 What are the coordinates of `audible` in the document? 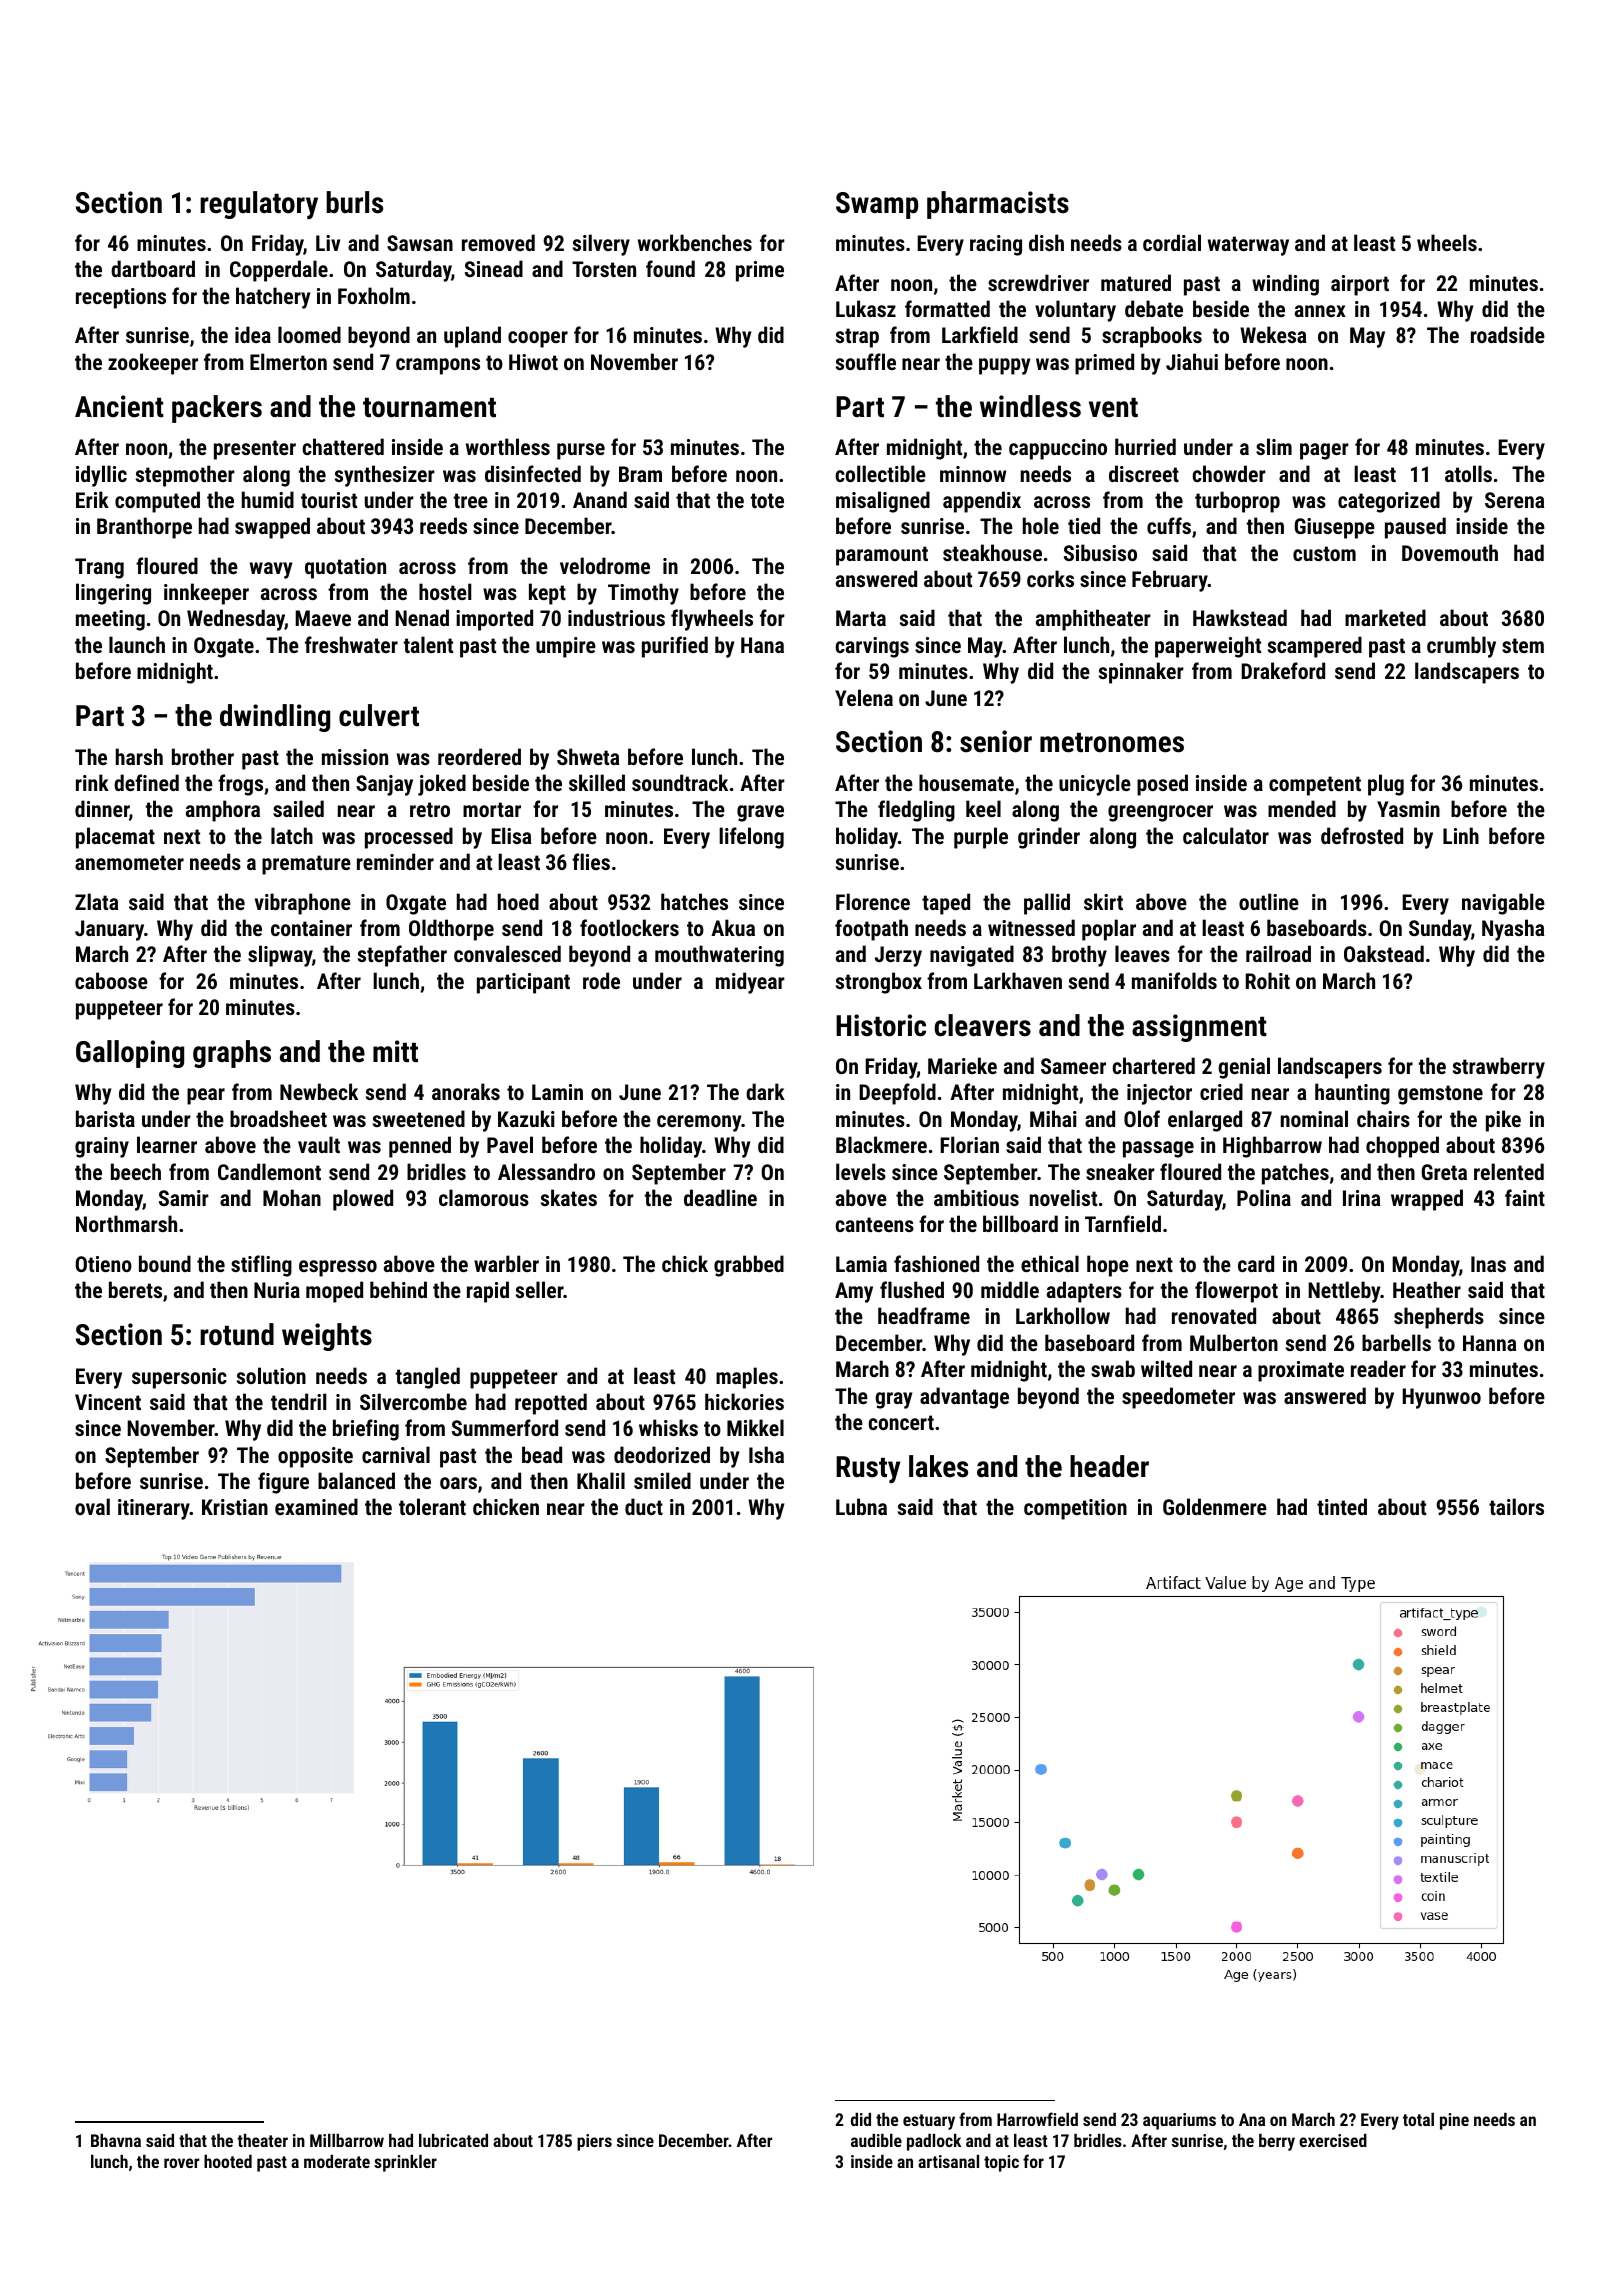 It's located at (876, 2140).
